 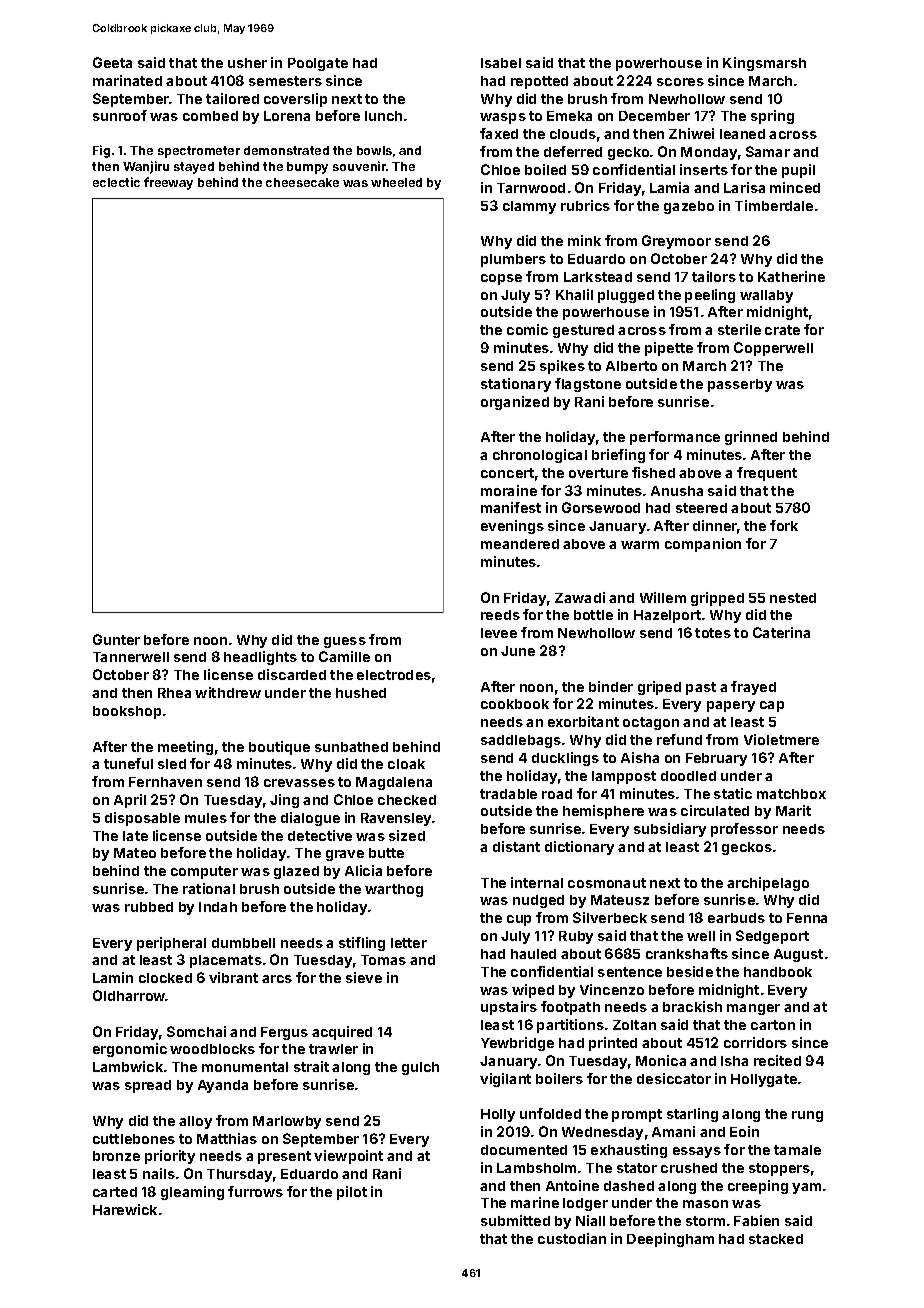 I want to click on usher, so click(x=247, y=63).
